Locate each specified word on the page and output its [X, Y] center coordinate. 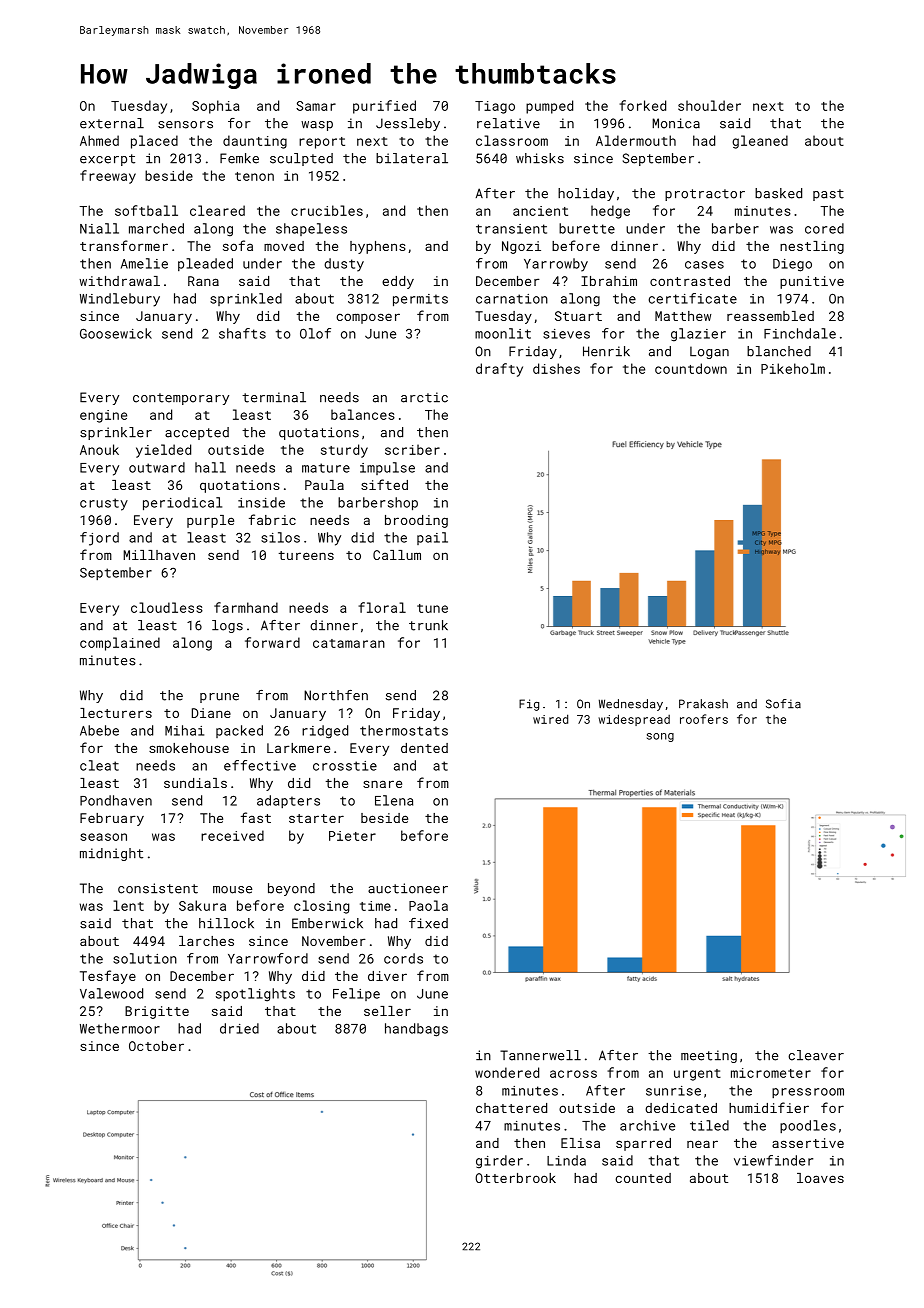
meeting [709, 1056]
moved [284, 246]
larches [206, 941]
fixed [428, 923]
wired [550, 719]
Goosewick [116, 333]
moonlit [503, 333]
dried [239, 1028]
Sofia [783, 704]
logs [227, 626]
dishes [556, 368]
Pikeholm [793, 368]
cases [704, 265]
